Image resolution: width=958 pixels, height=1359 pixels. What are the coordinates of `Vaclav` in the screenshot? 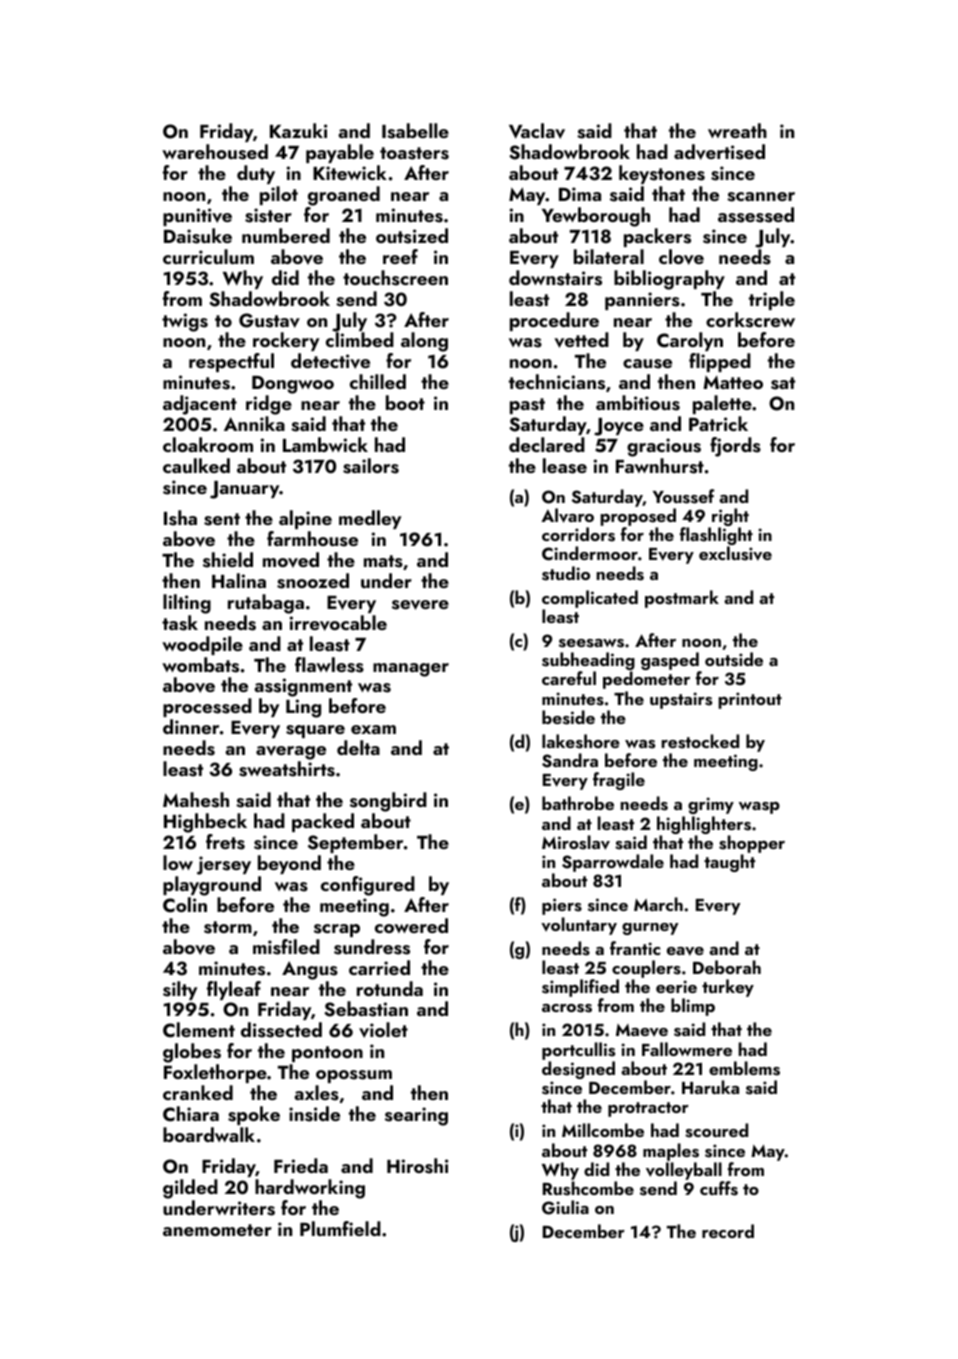 It's located at (537, 131).
